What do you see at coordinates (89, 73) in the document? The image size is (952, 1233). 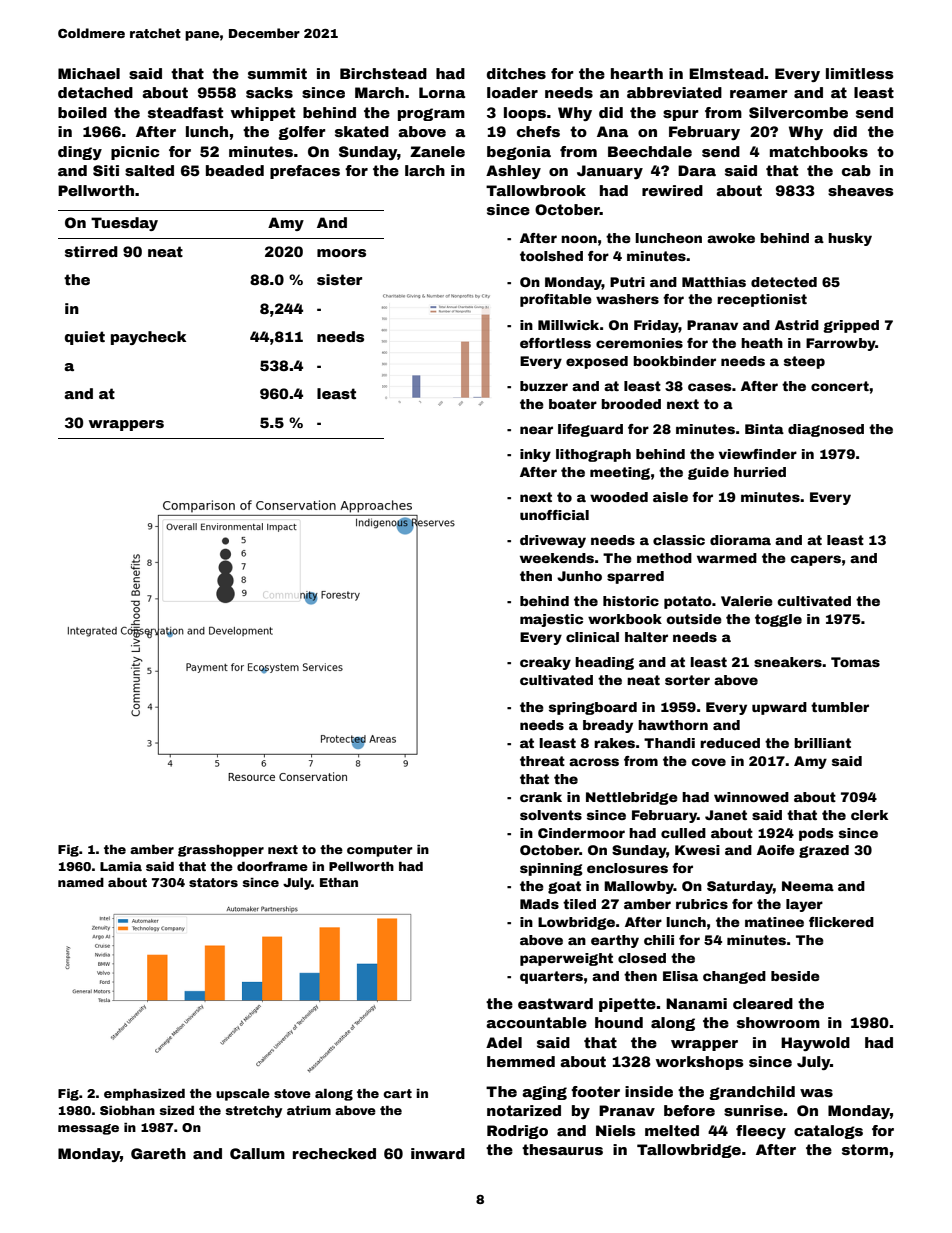 I see `Michael` at bounding box center [89, 73].
